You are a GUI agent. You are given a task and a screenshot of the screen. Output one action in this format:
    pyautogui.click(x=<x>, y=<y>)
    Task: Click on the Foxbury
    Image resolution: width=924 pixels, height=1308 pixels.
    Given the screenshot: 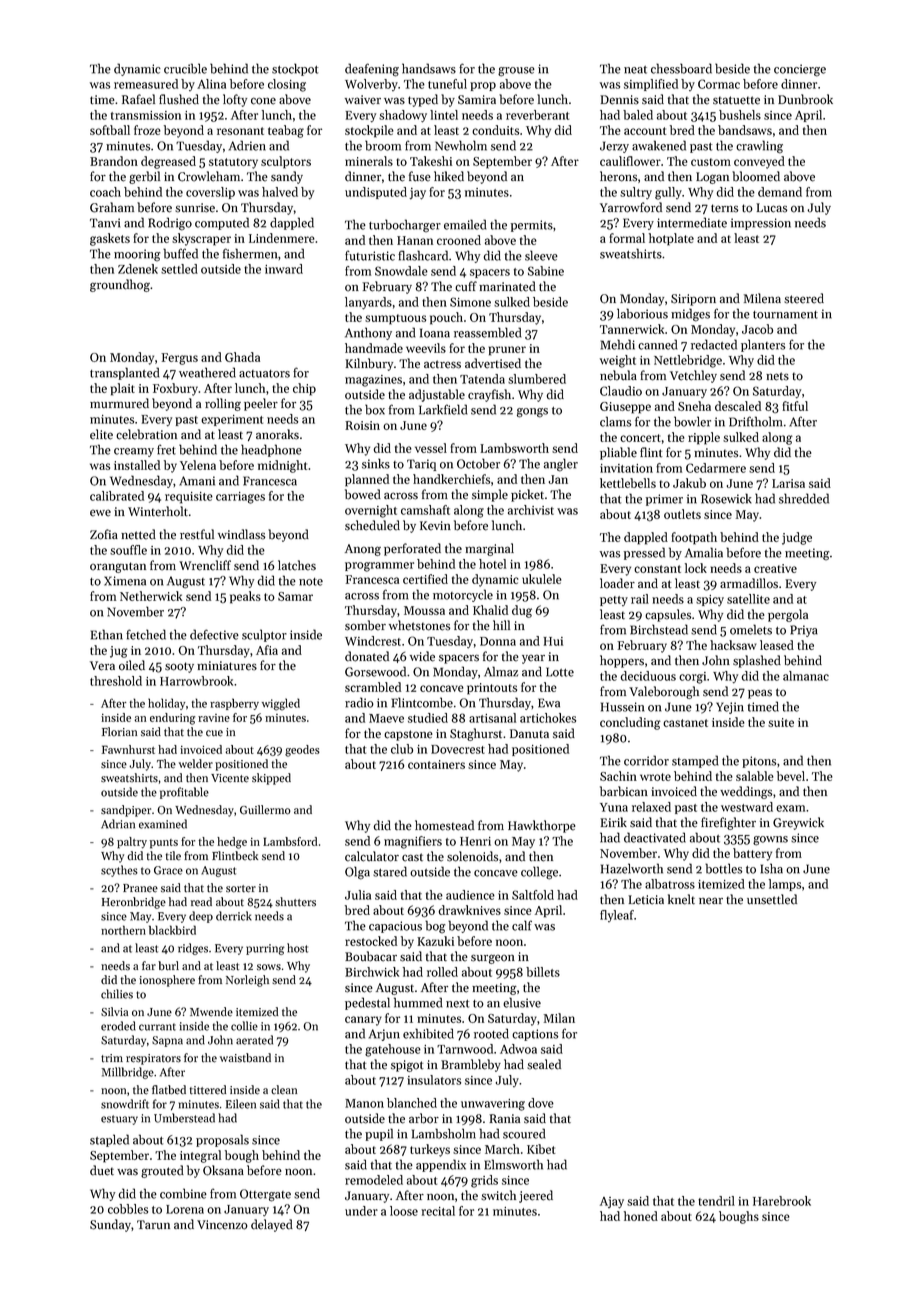 What is the action you would take?
    pyautogui.click(x=175, y=389)
